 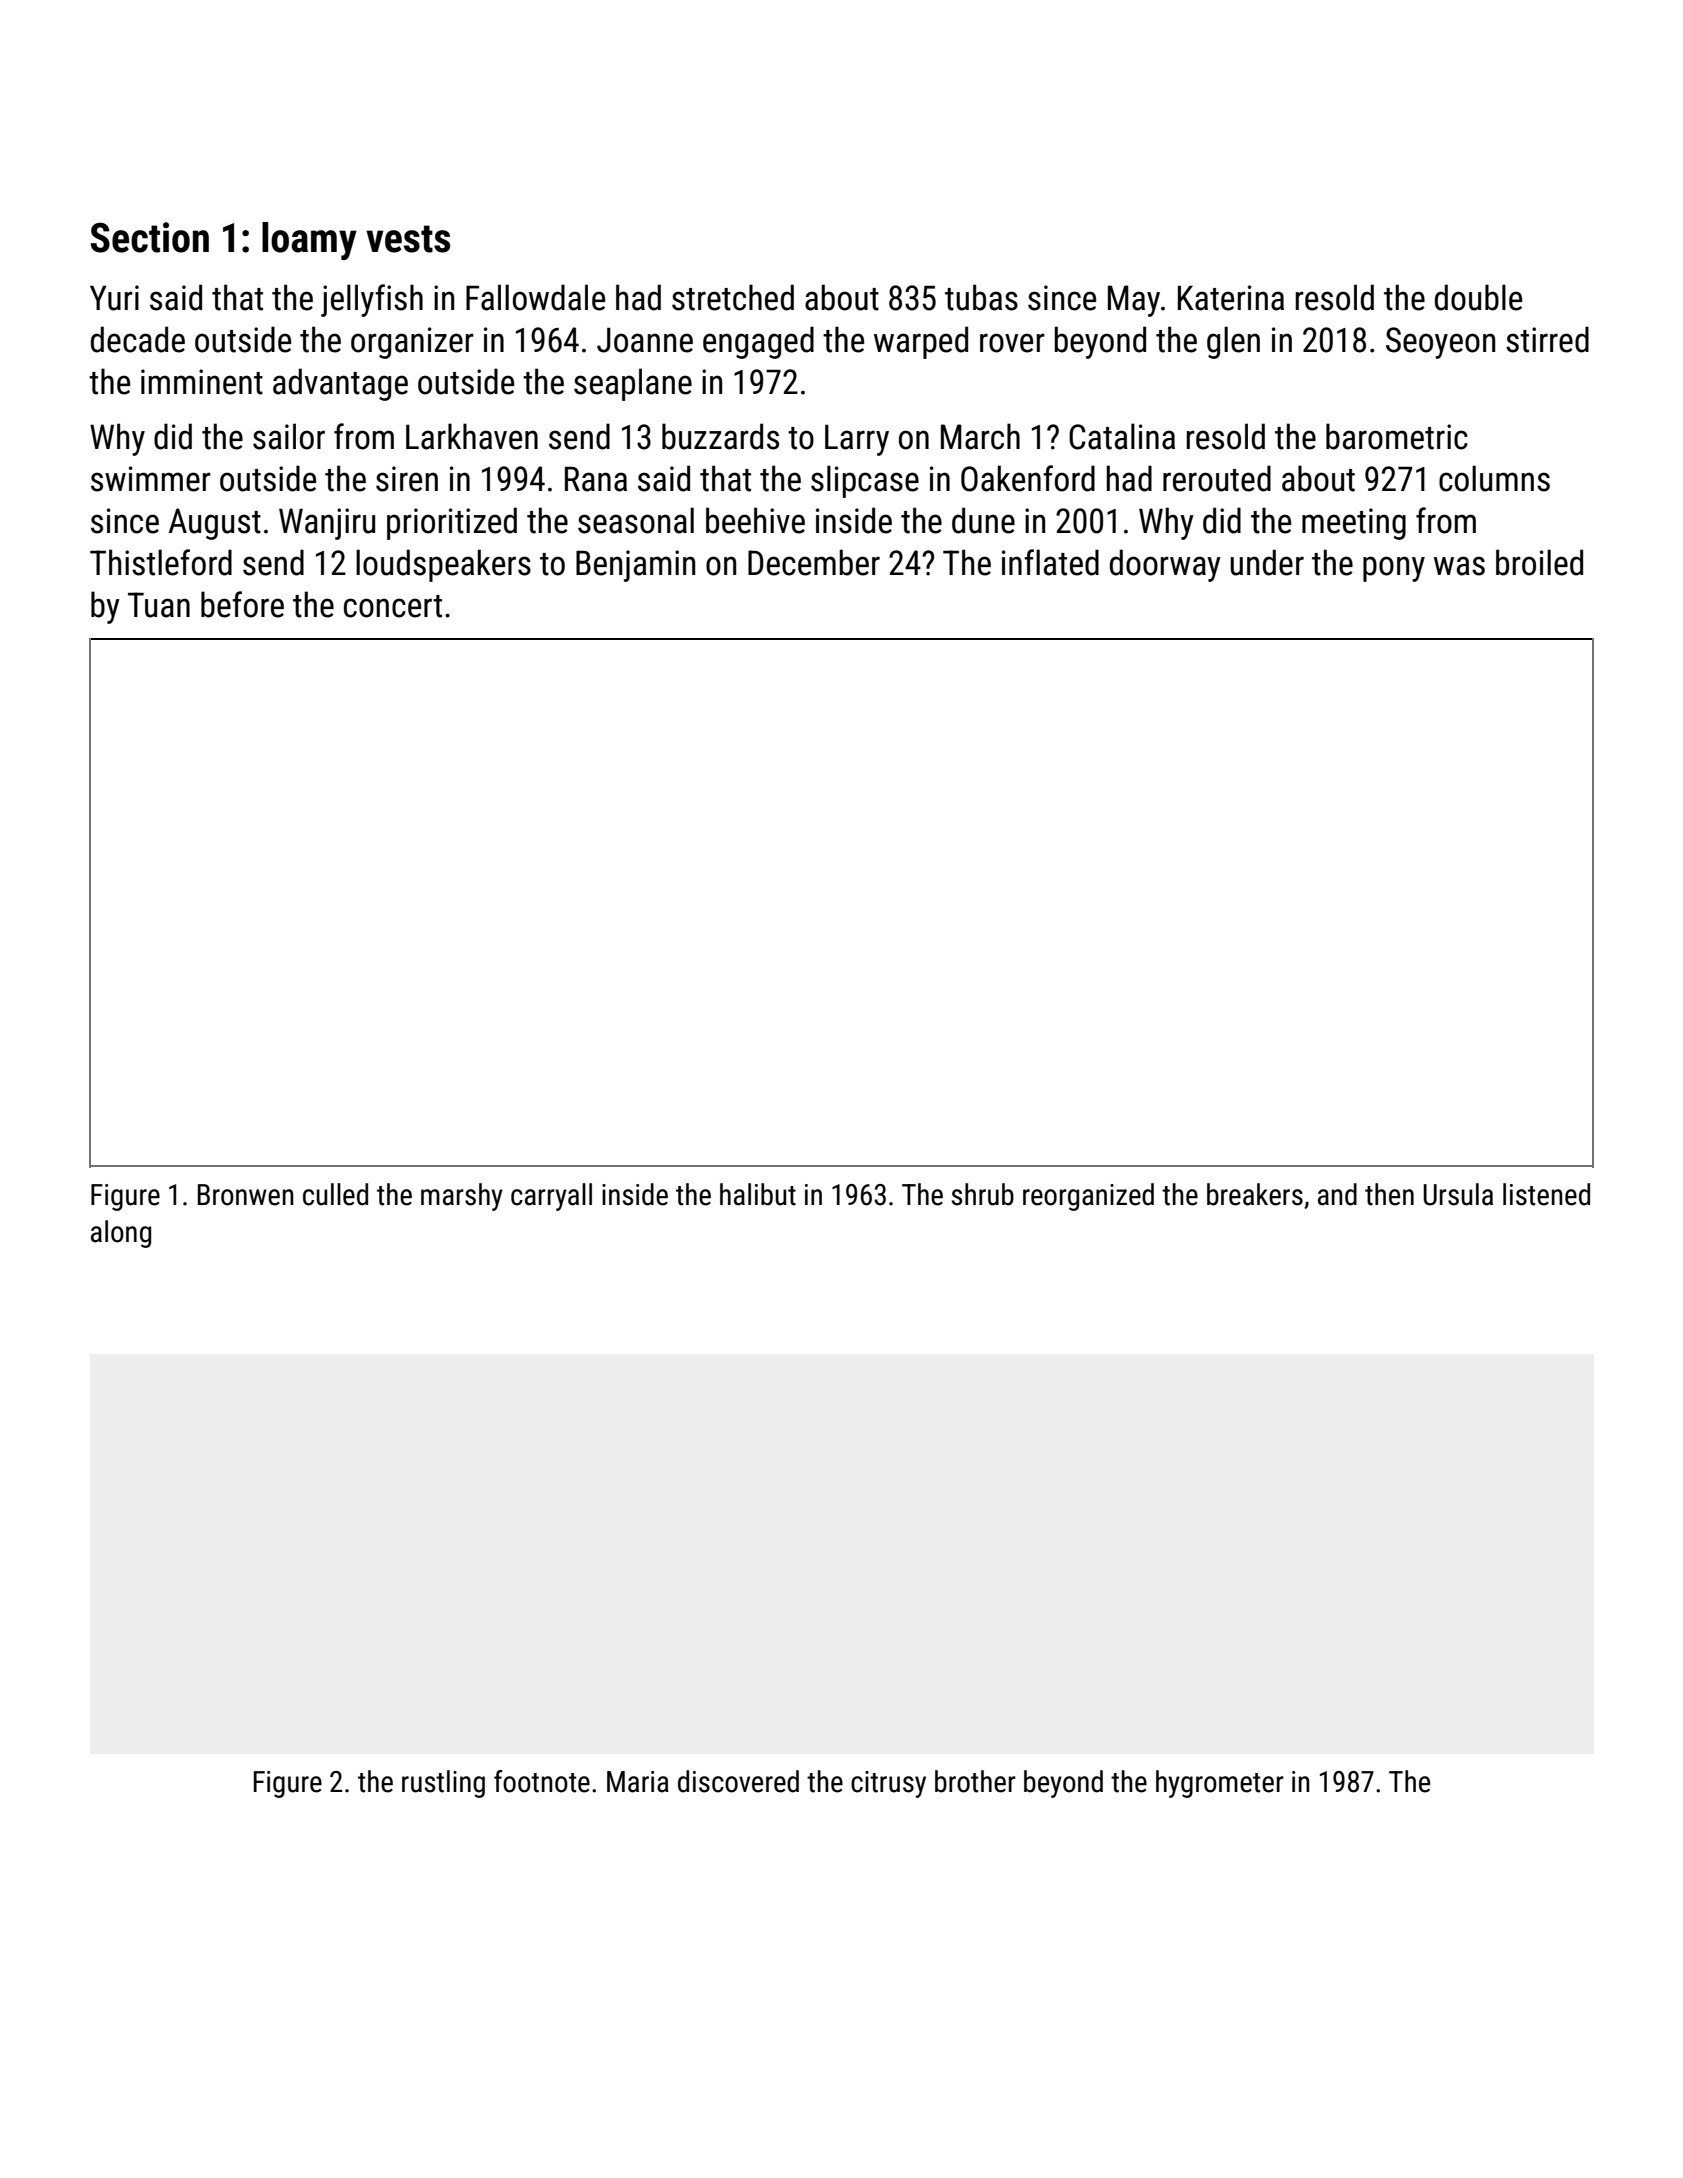 What do you see at coordinates (758, 342) in the screenshot?
I see `engaged` at bounding box center [758, 342].
